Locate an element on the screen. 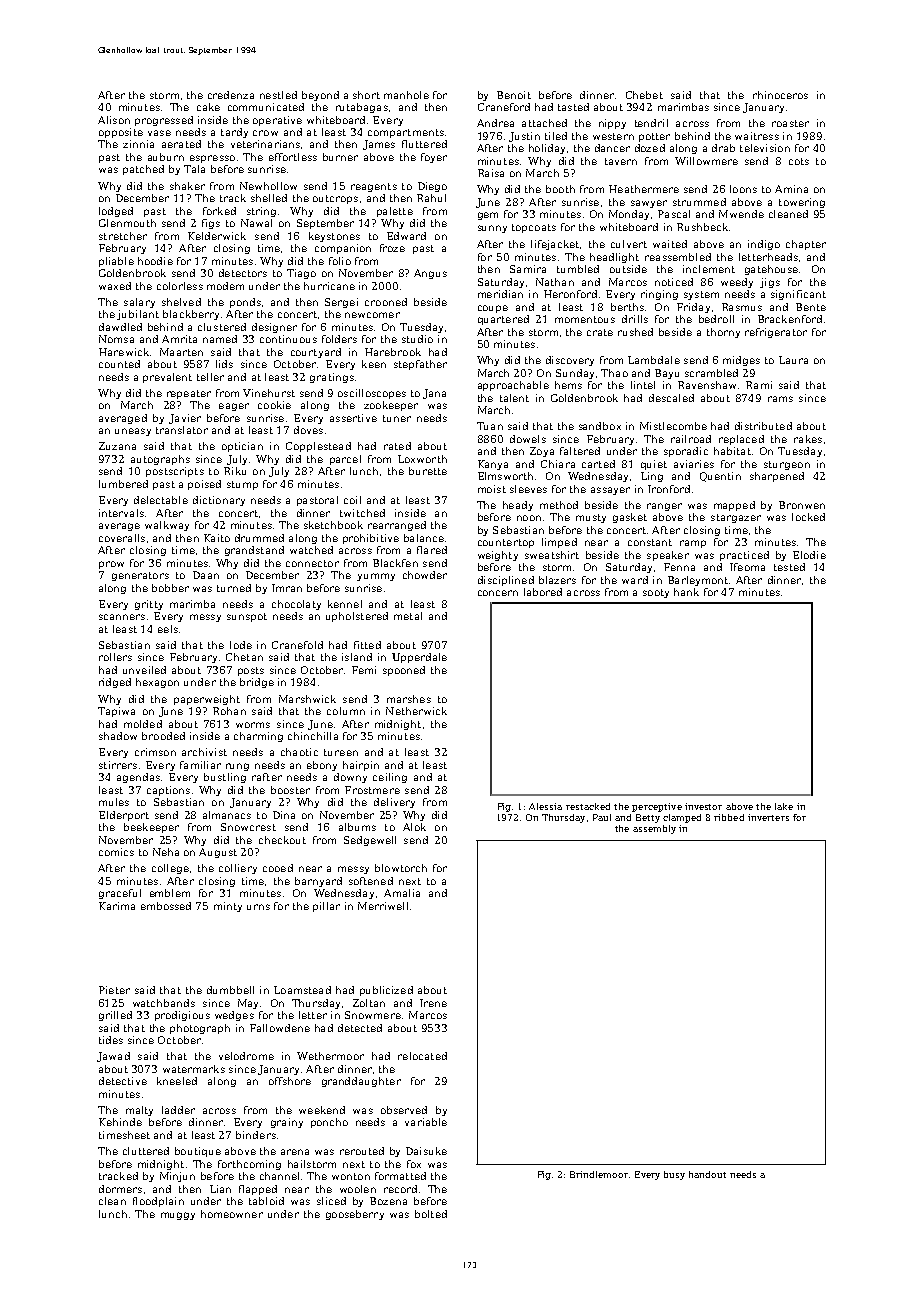  Bente is located at coordinates (811, 307).
